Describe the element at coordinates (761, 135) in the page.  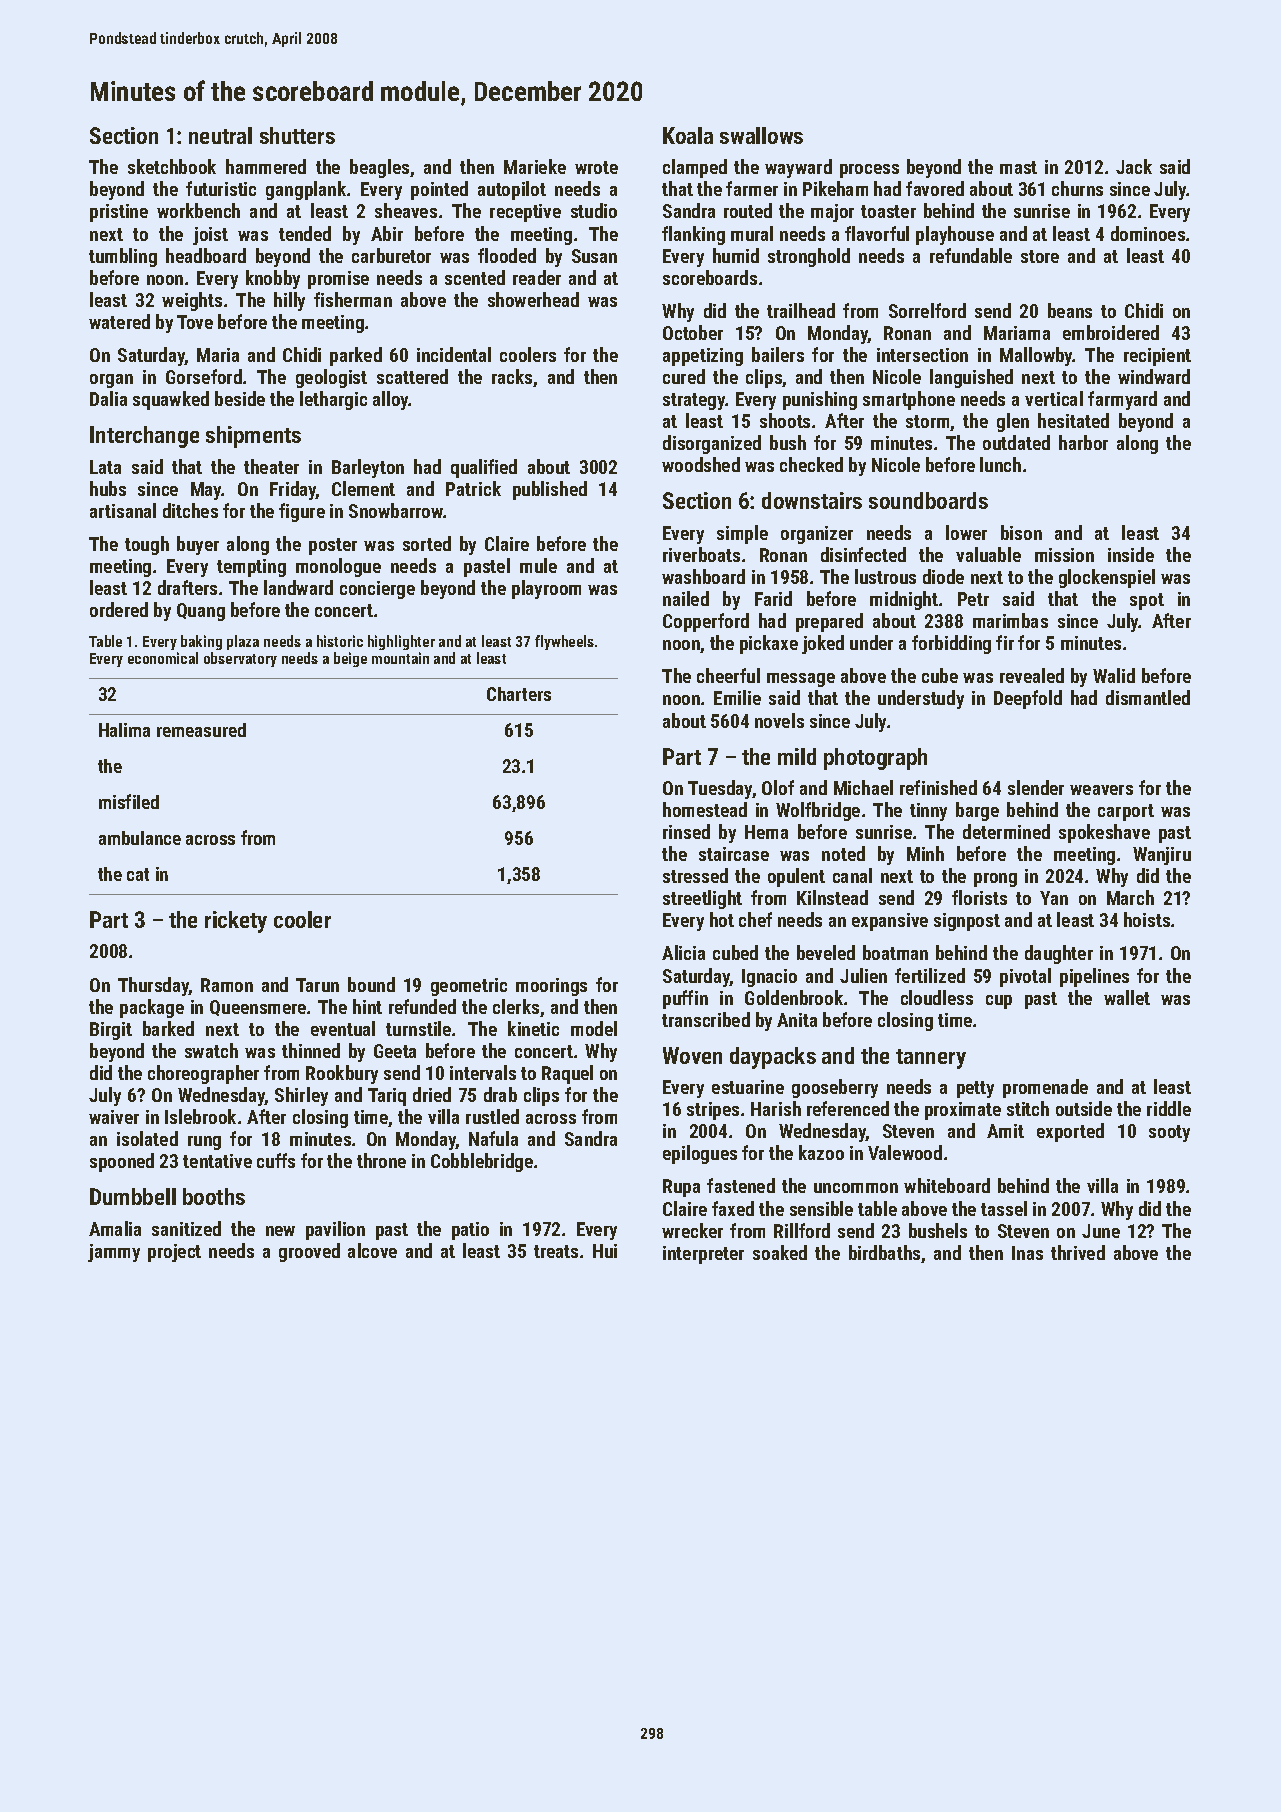
I see `swallows` at that location.
